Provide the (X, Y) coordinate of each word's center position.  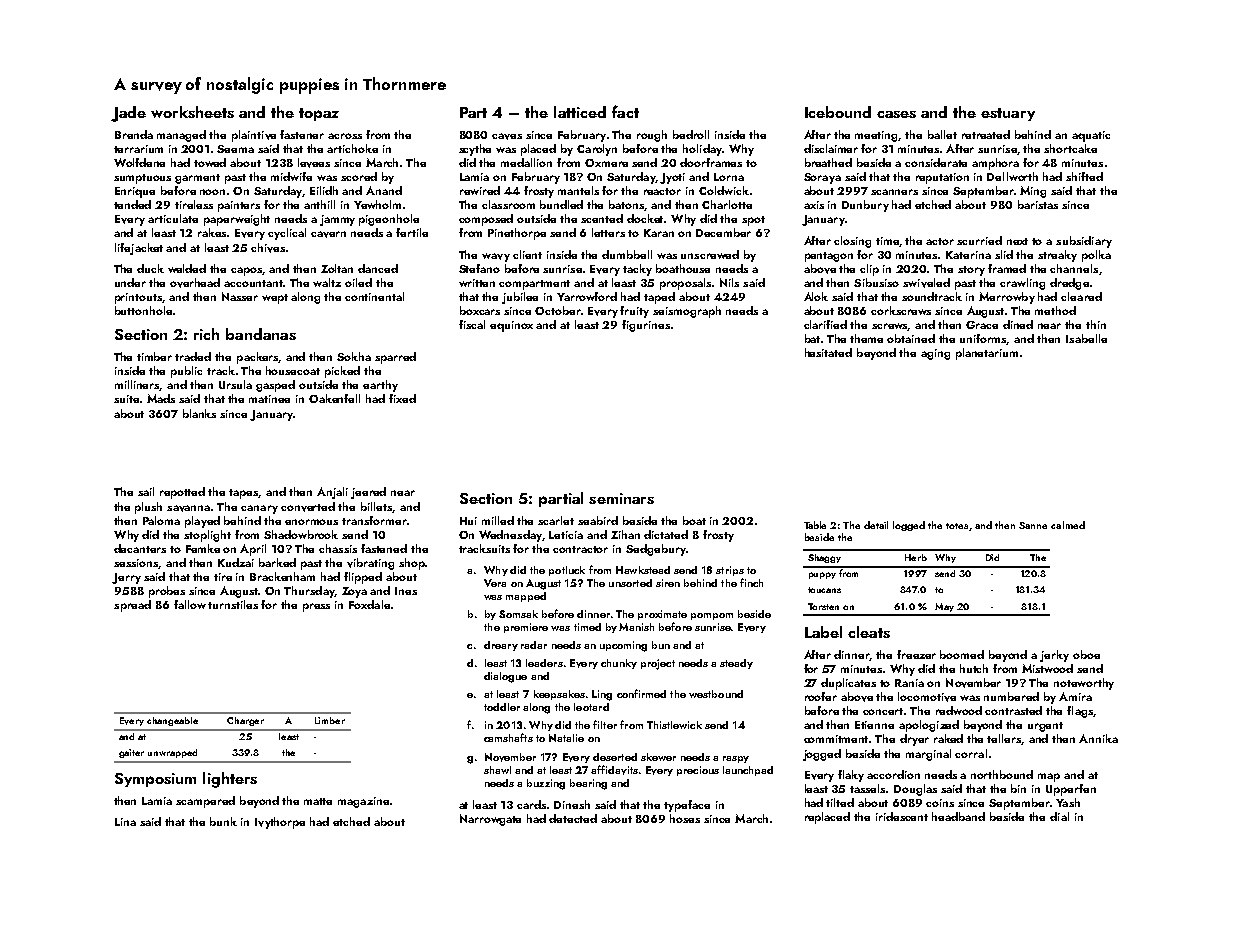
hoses (685, 818)
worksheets (192, 112)
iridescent (902, 816)
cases (896, 114)
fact (625, 111)
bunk (223, 821)
